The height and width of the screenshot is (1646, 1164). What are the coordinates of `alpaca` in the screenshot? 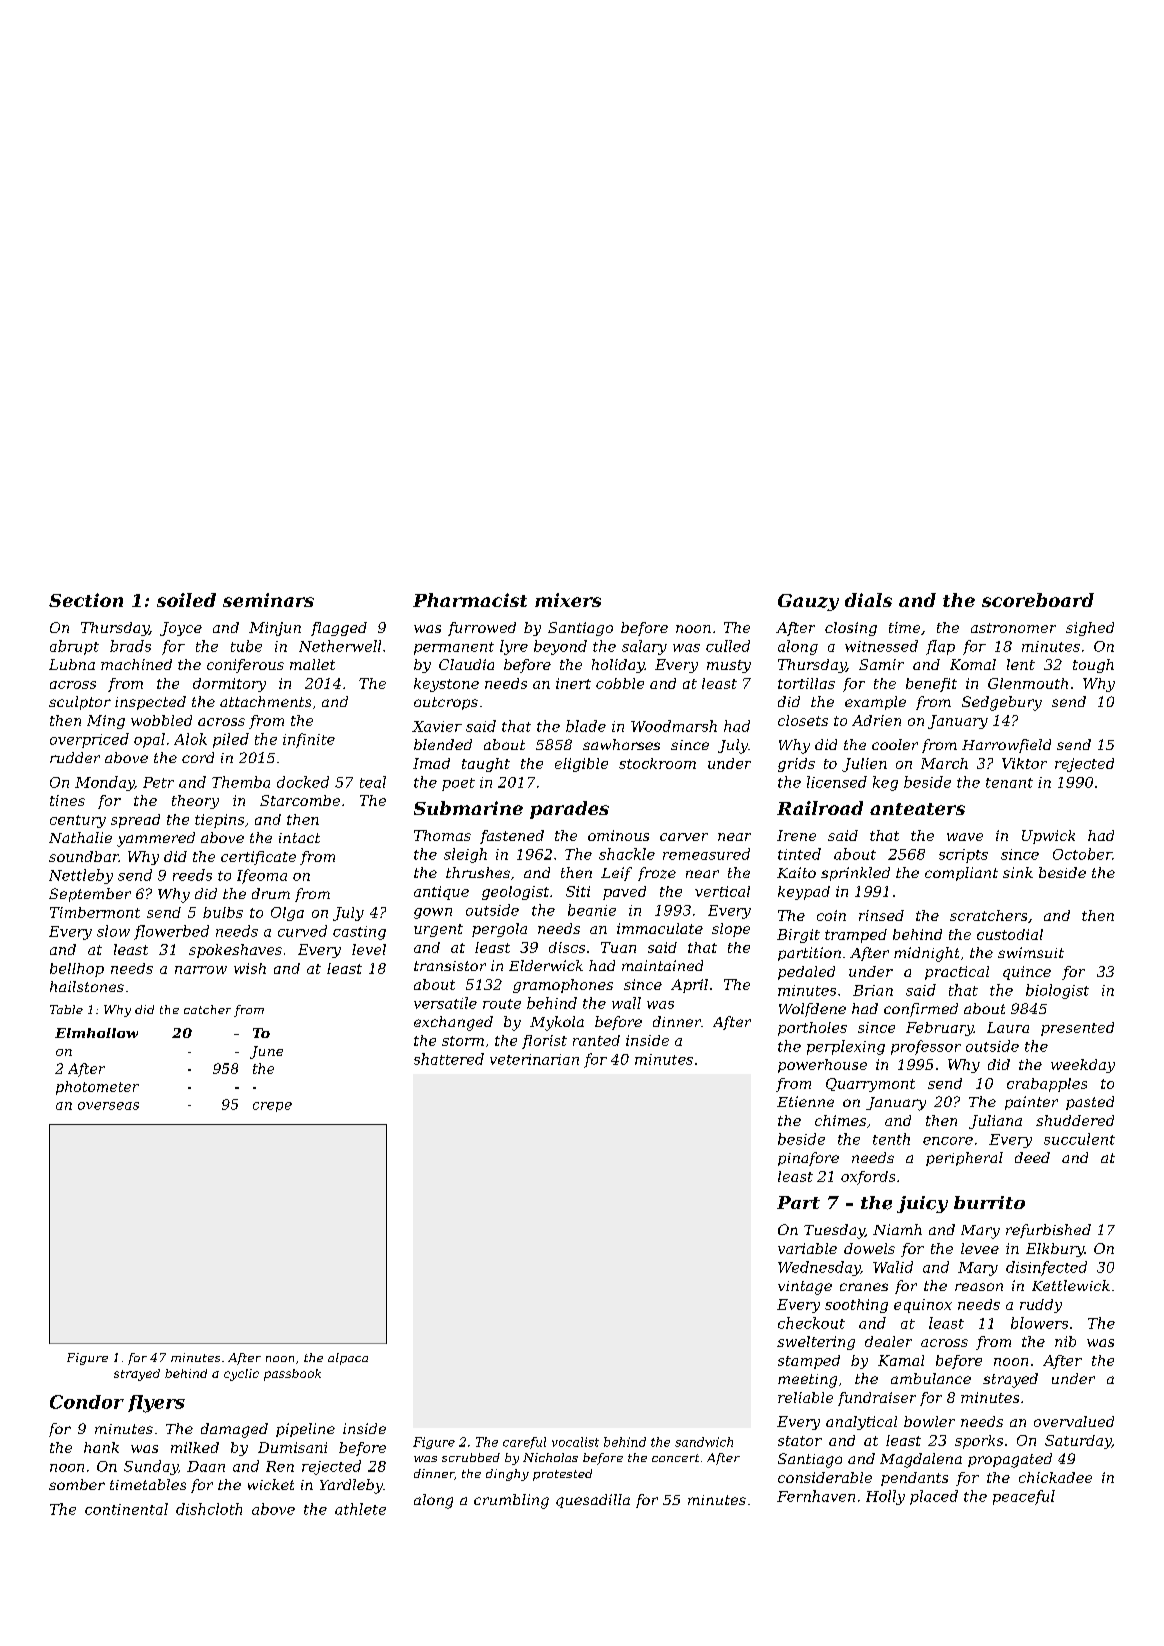 It's located at (348, 1359).
